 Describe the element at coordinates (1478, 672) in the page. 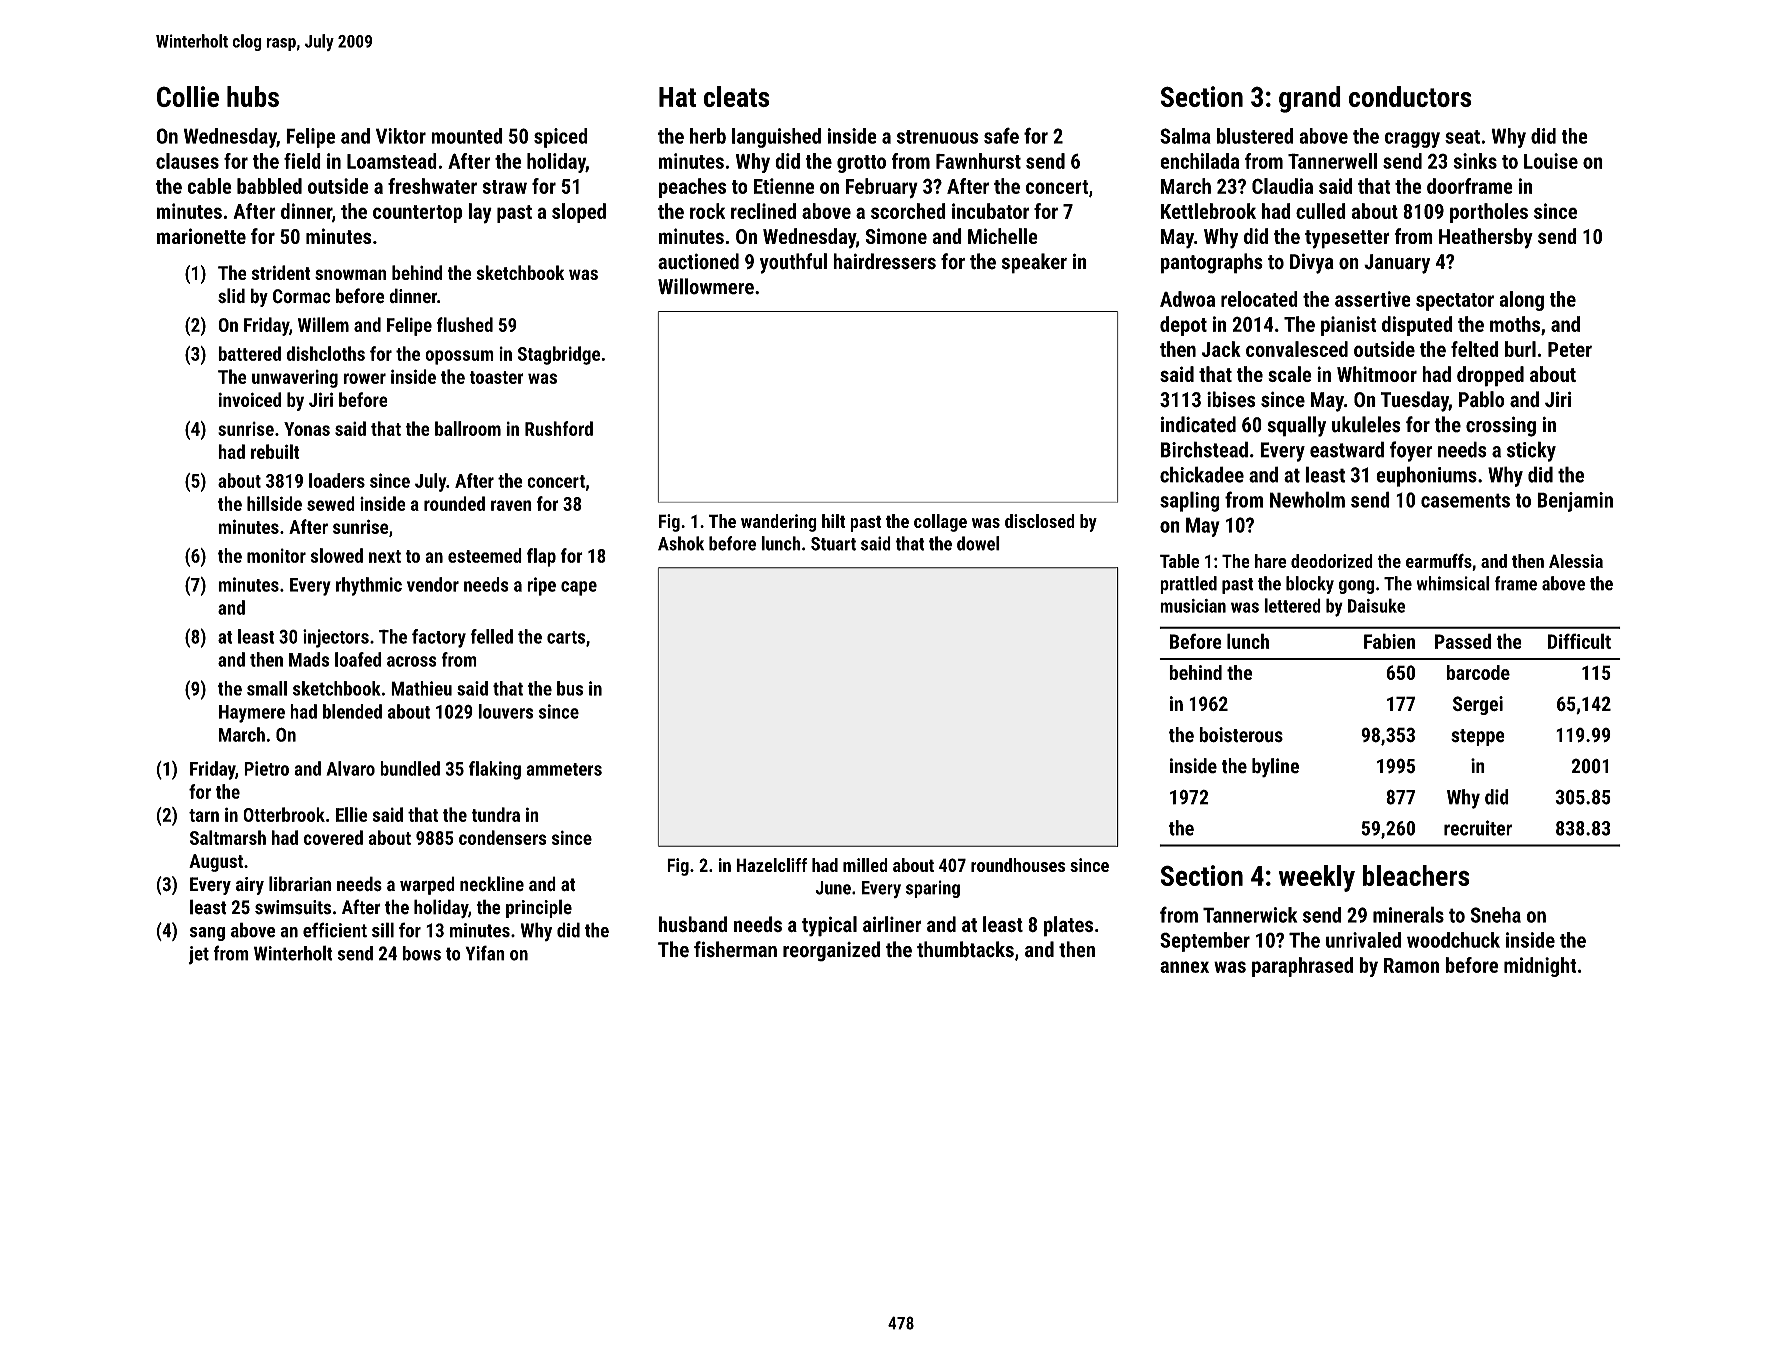

I see `barcode` at that location.
